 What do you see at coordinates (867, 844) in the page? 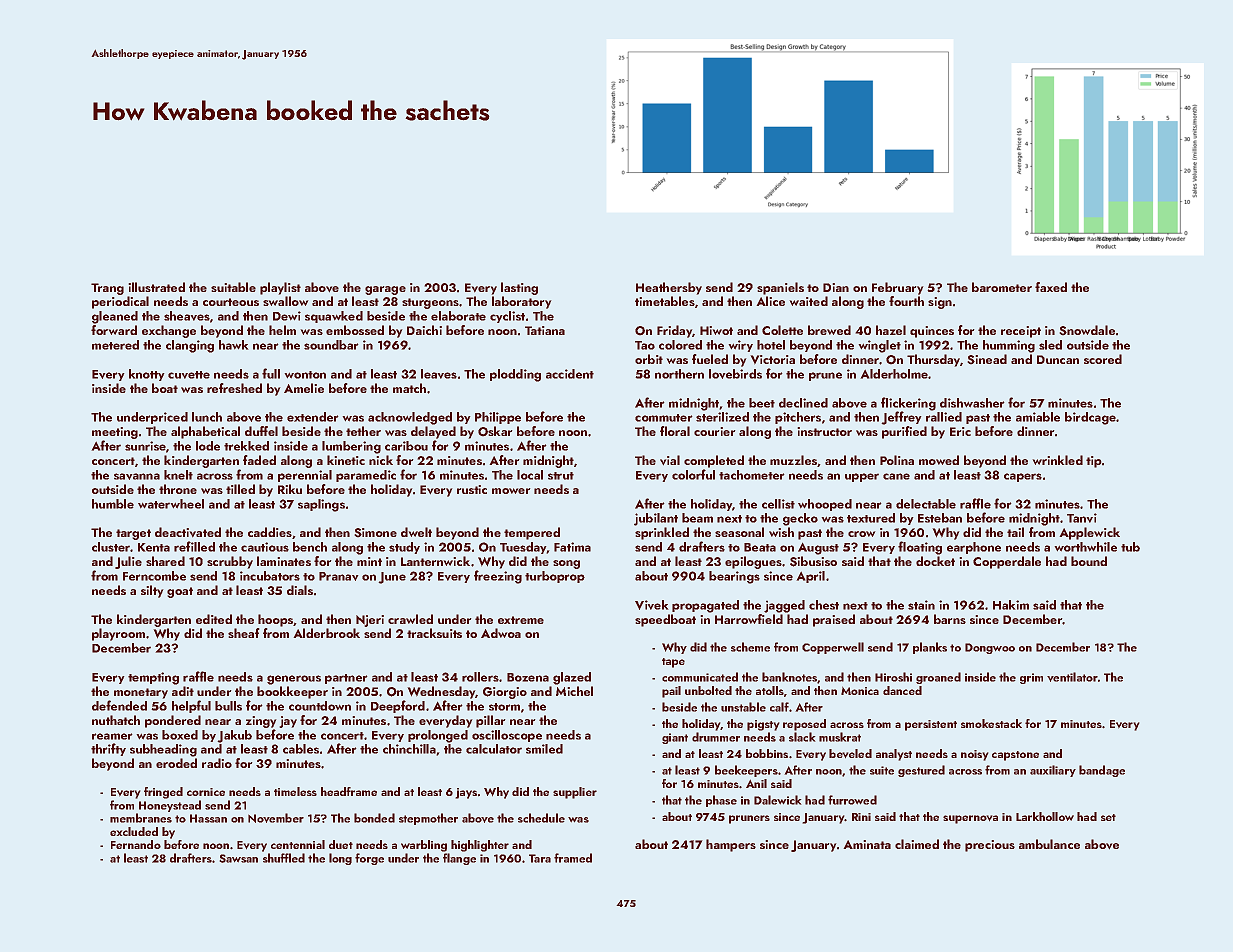
I see `Aminata` at bounding box center [867, 844].
